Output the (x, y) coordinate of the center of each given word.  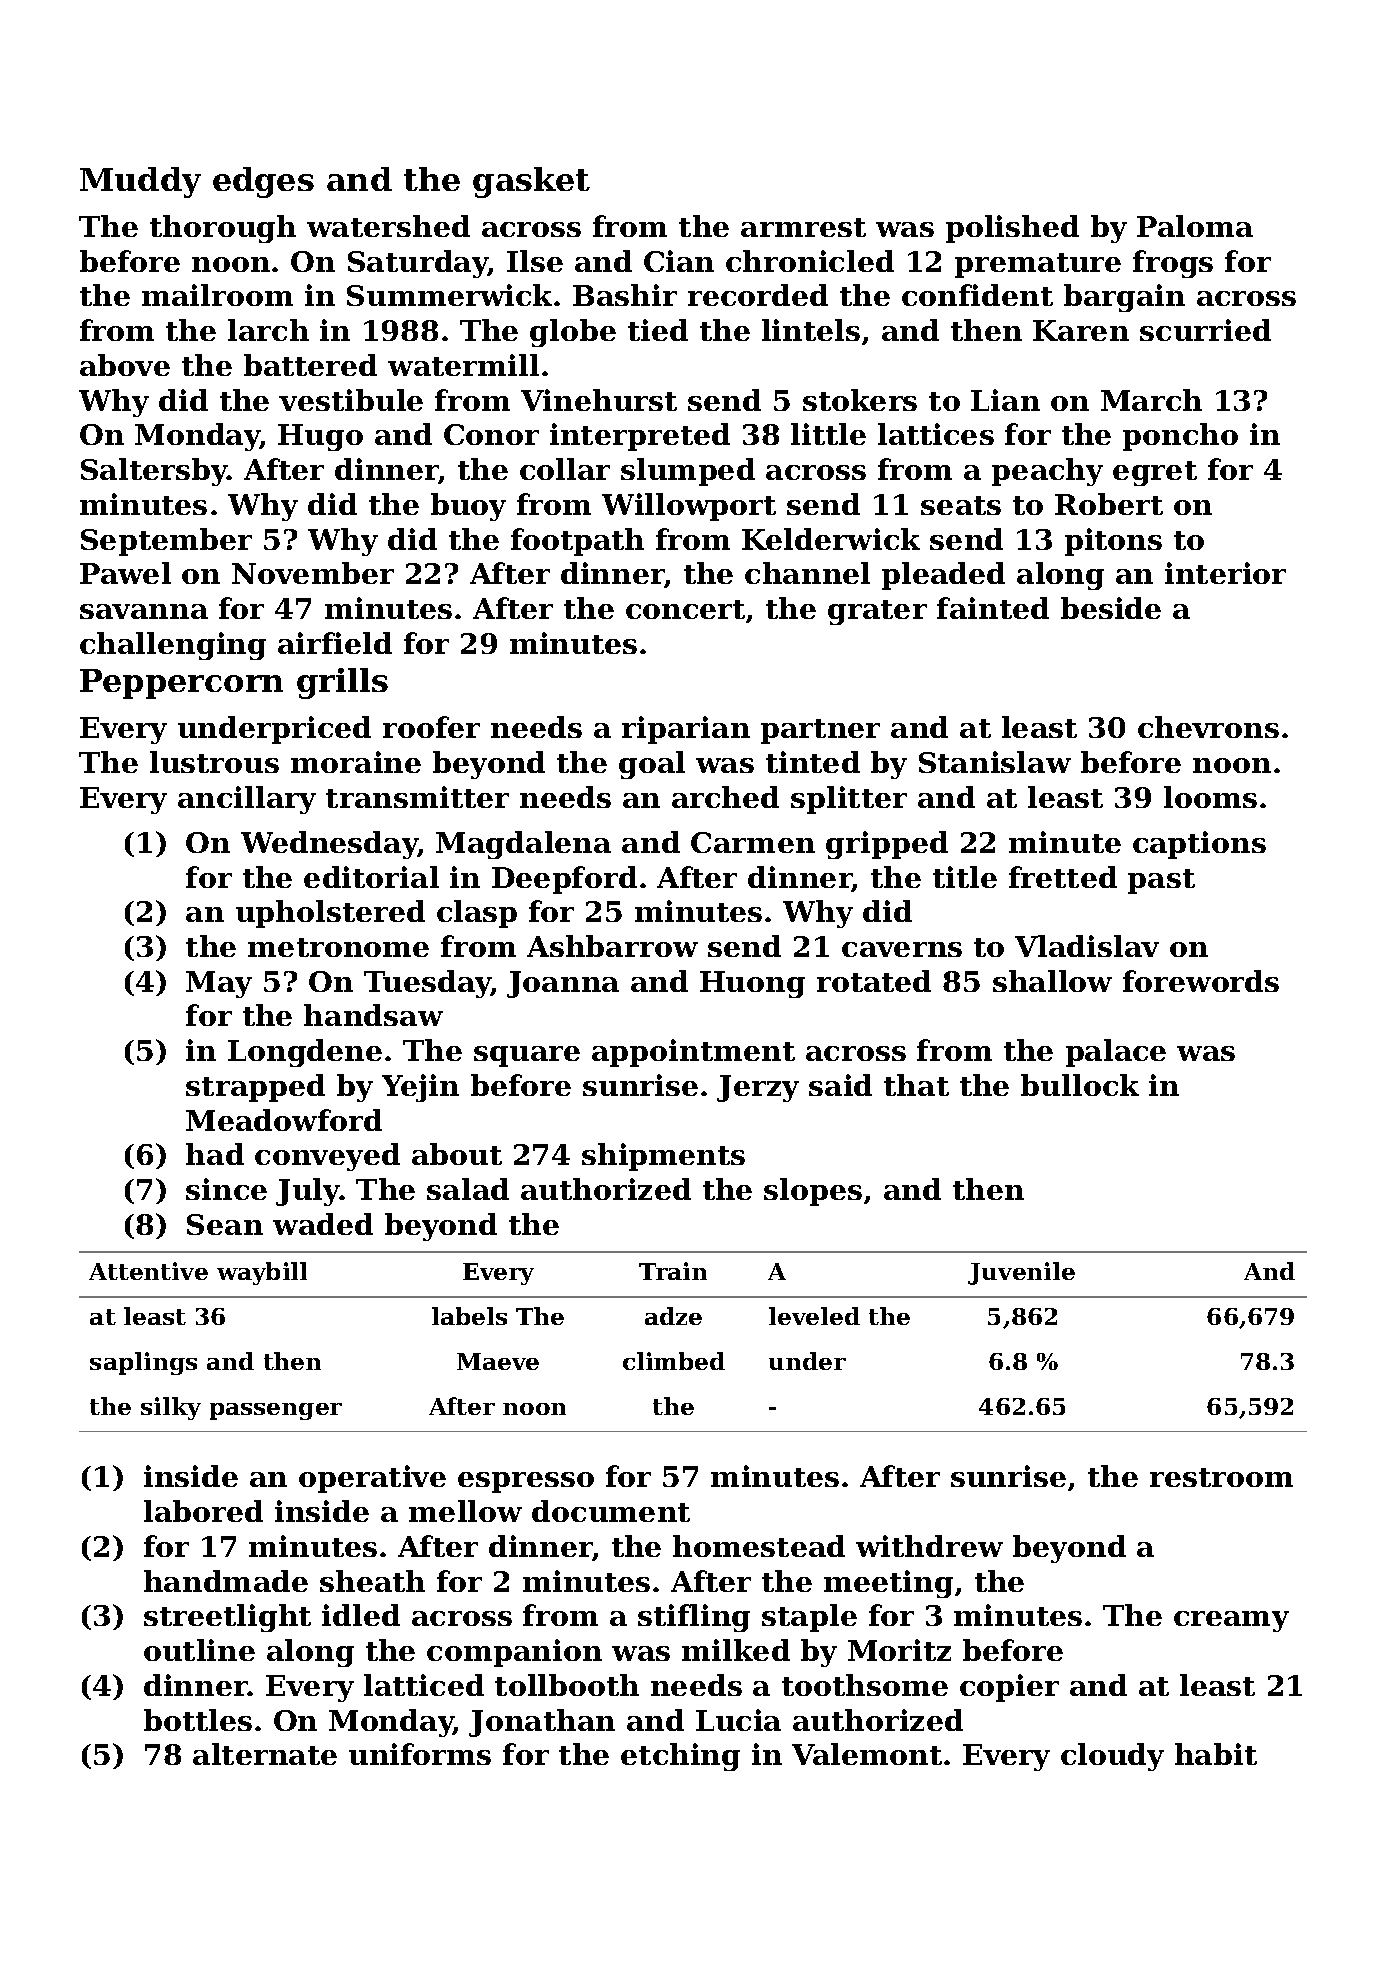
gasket (531, 182)
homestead (759, 1546)
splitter (849, 800)
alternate (265, 1754)
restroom (1221, 1477)
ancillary (247, 800)
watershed (388, 226)
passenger (276, 1411)
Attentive (148, 1271)
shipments (663, 1157)
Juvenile (1021, 1273)
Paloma (1195, 226)
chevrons (1208, 727)
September (166, 542)
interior (1225, 573)
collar (565, 469)
